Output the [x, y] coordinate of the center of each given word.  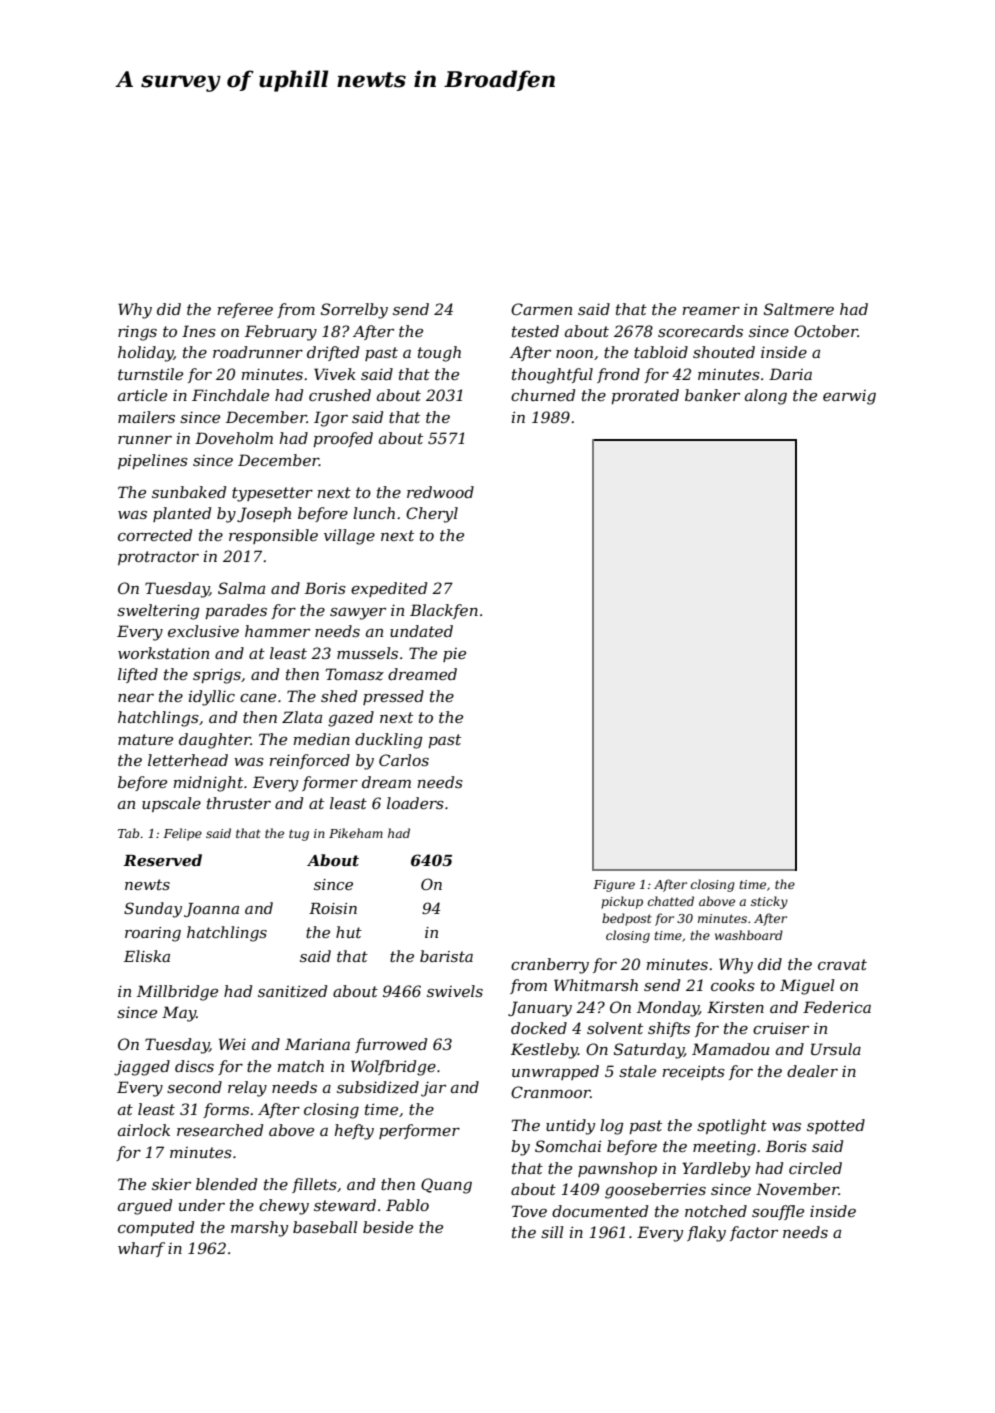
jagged [142, 1068]
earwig [849, 397]
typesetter [272, 494]
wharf [141, 1249]
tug [299, 835]
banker [712, 395]
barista [446, 956]
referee [245, 310]
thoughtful [552, 376]
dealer [812, 1071]
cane [258, 698]
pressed [393, 697]
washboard [749, 935]
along [766, 397]
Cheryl [432, 515]
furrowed [391, 1045]
